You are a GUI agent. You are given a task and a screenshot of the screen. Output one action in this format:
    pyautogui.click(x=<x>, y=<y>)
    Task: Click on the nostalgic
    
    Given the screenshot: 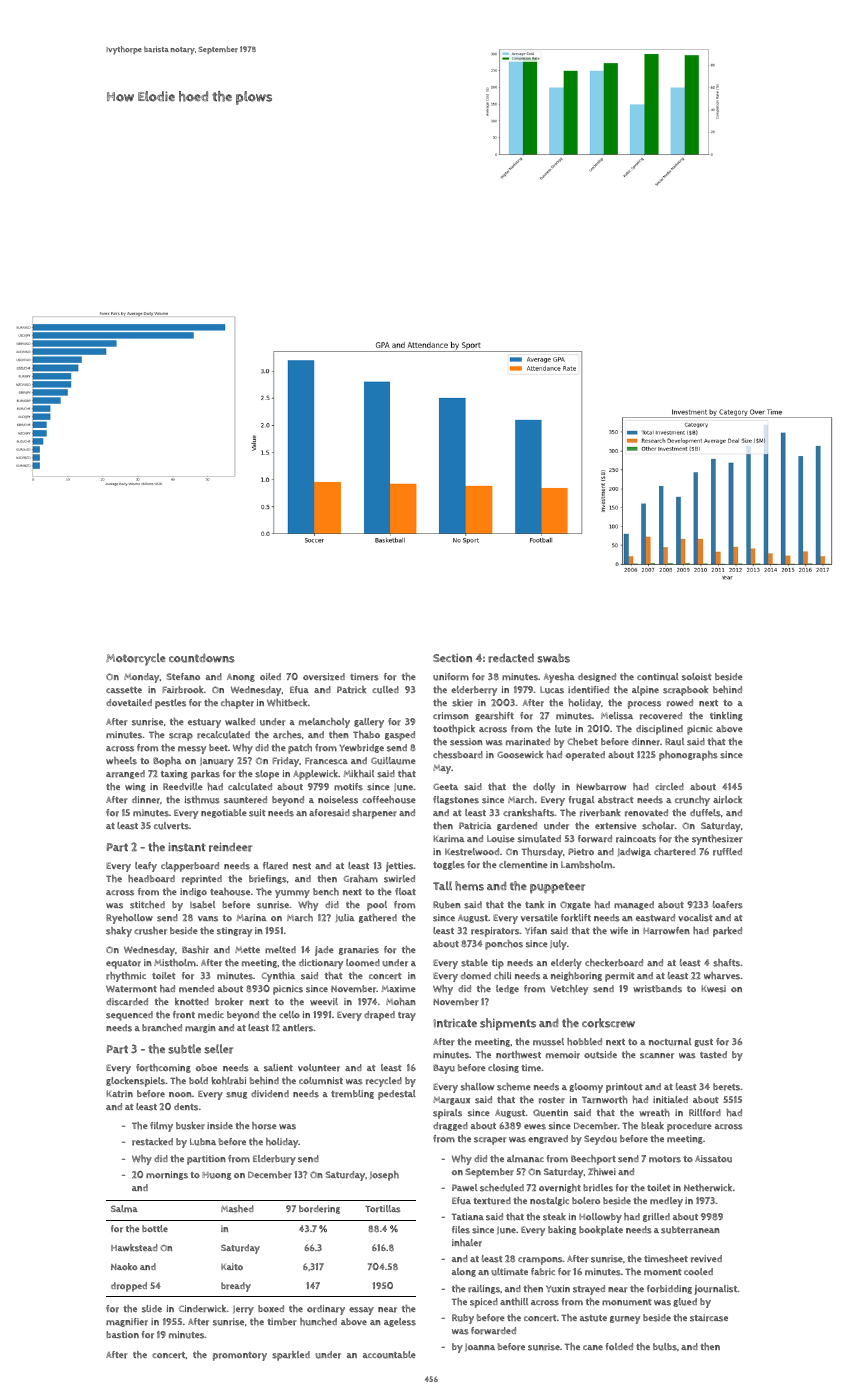 What is the action you would take?
    pyautogui.click(x=549, y=1201)
